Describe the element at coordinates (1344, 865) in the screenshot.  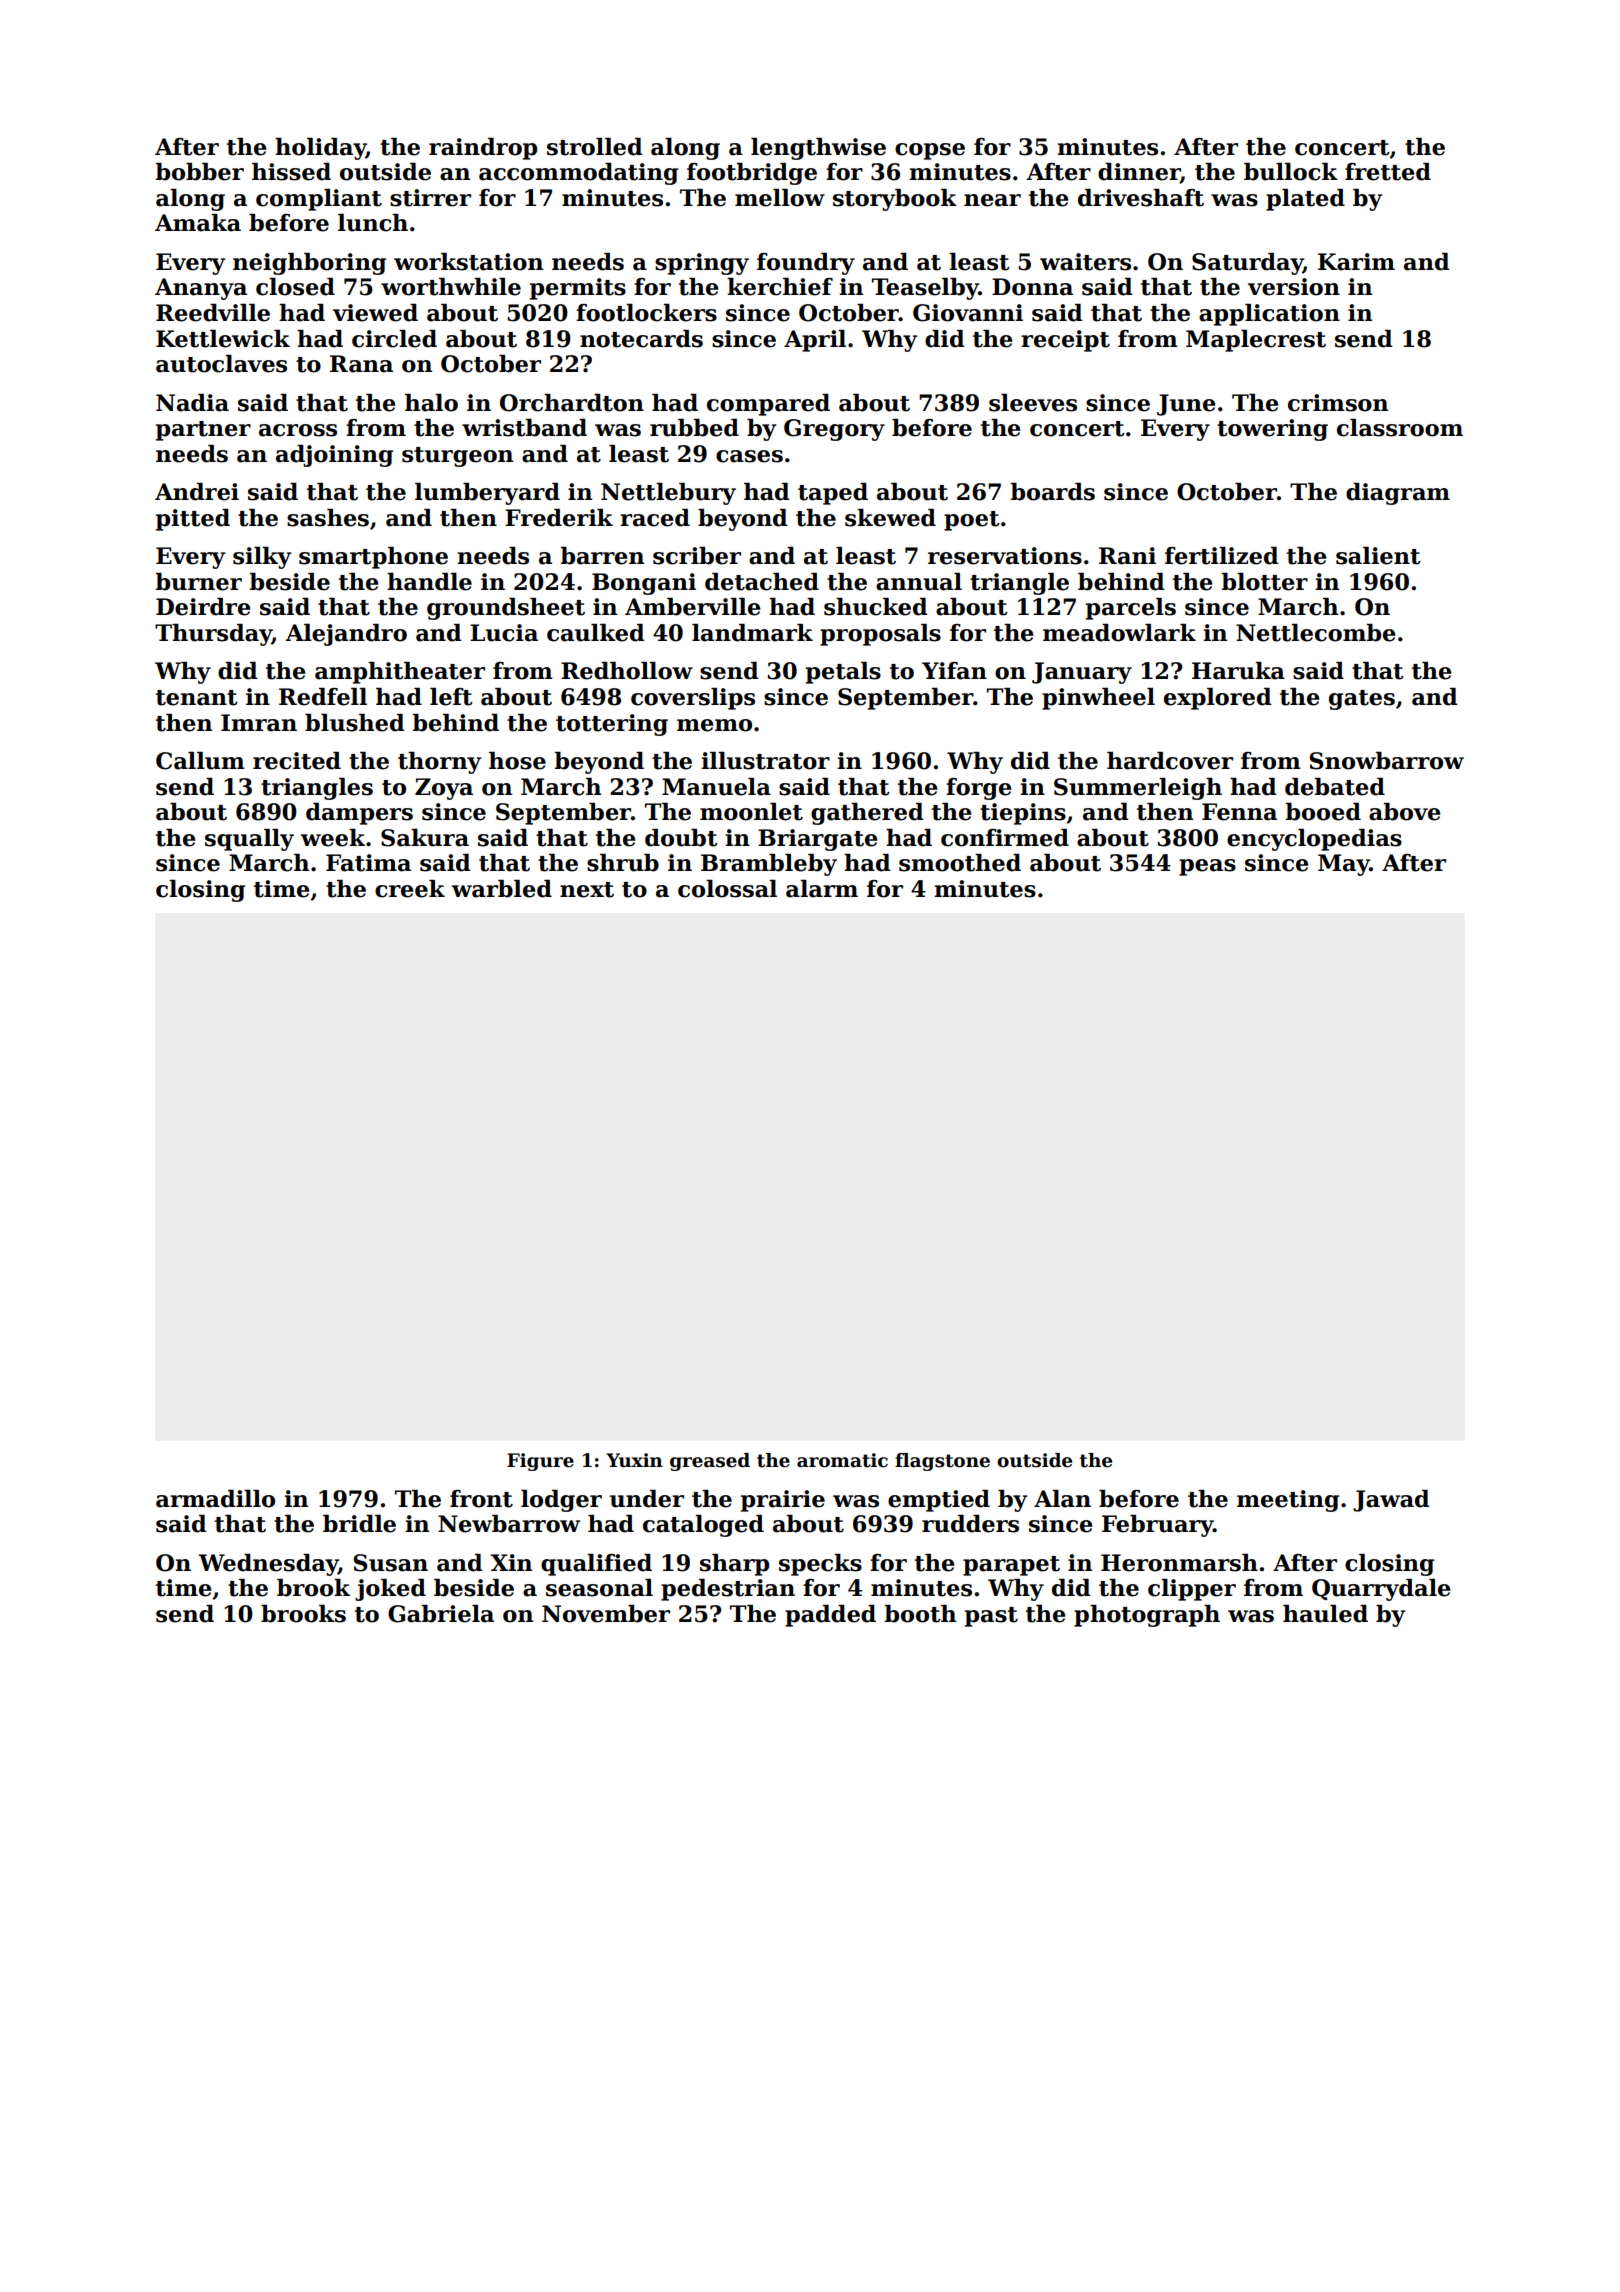
I see `May` at that location.
